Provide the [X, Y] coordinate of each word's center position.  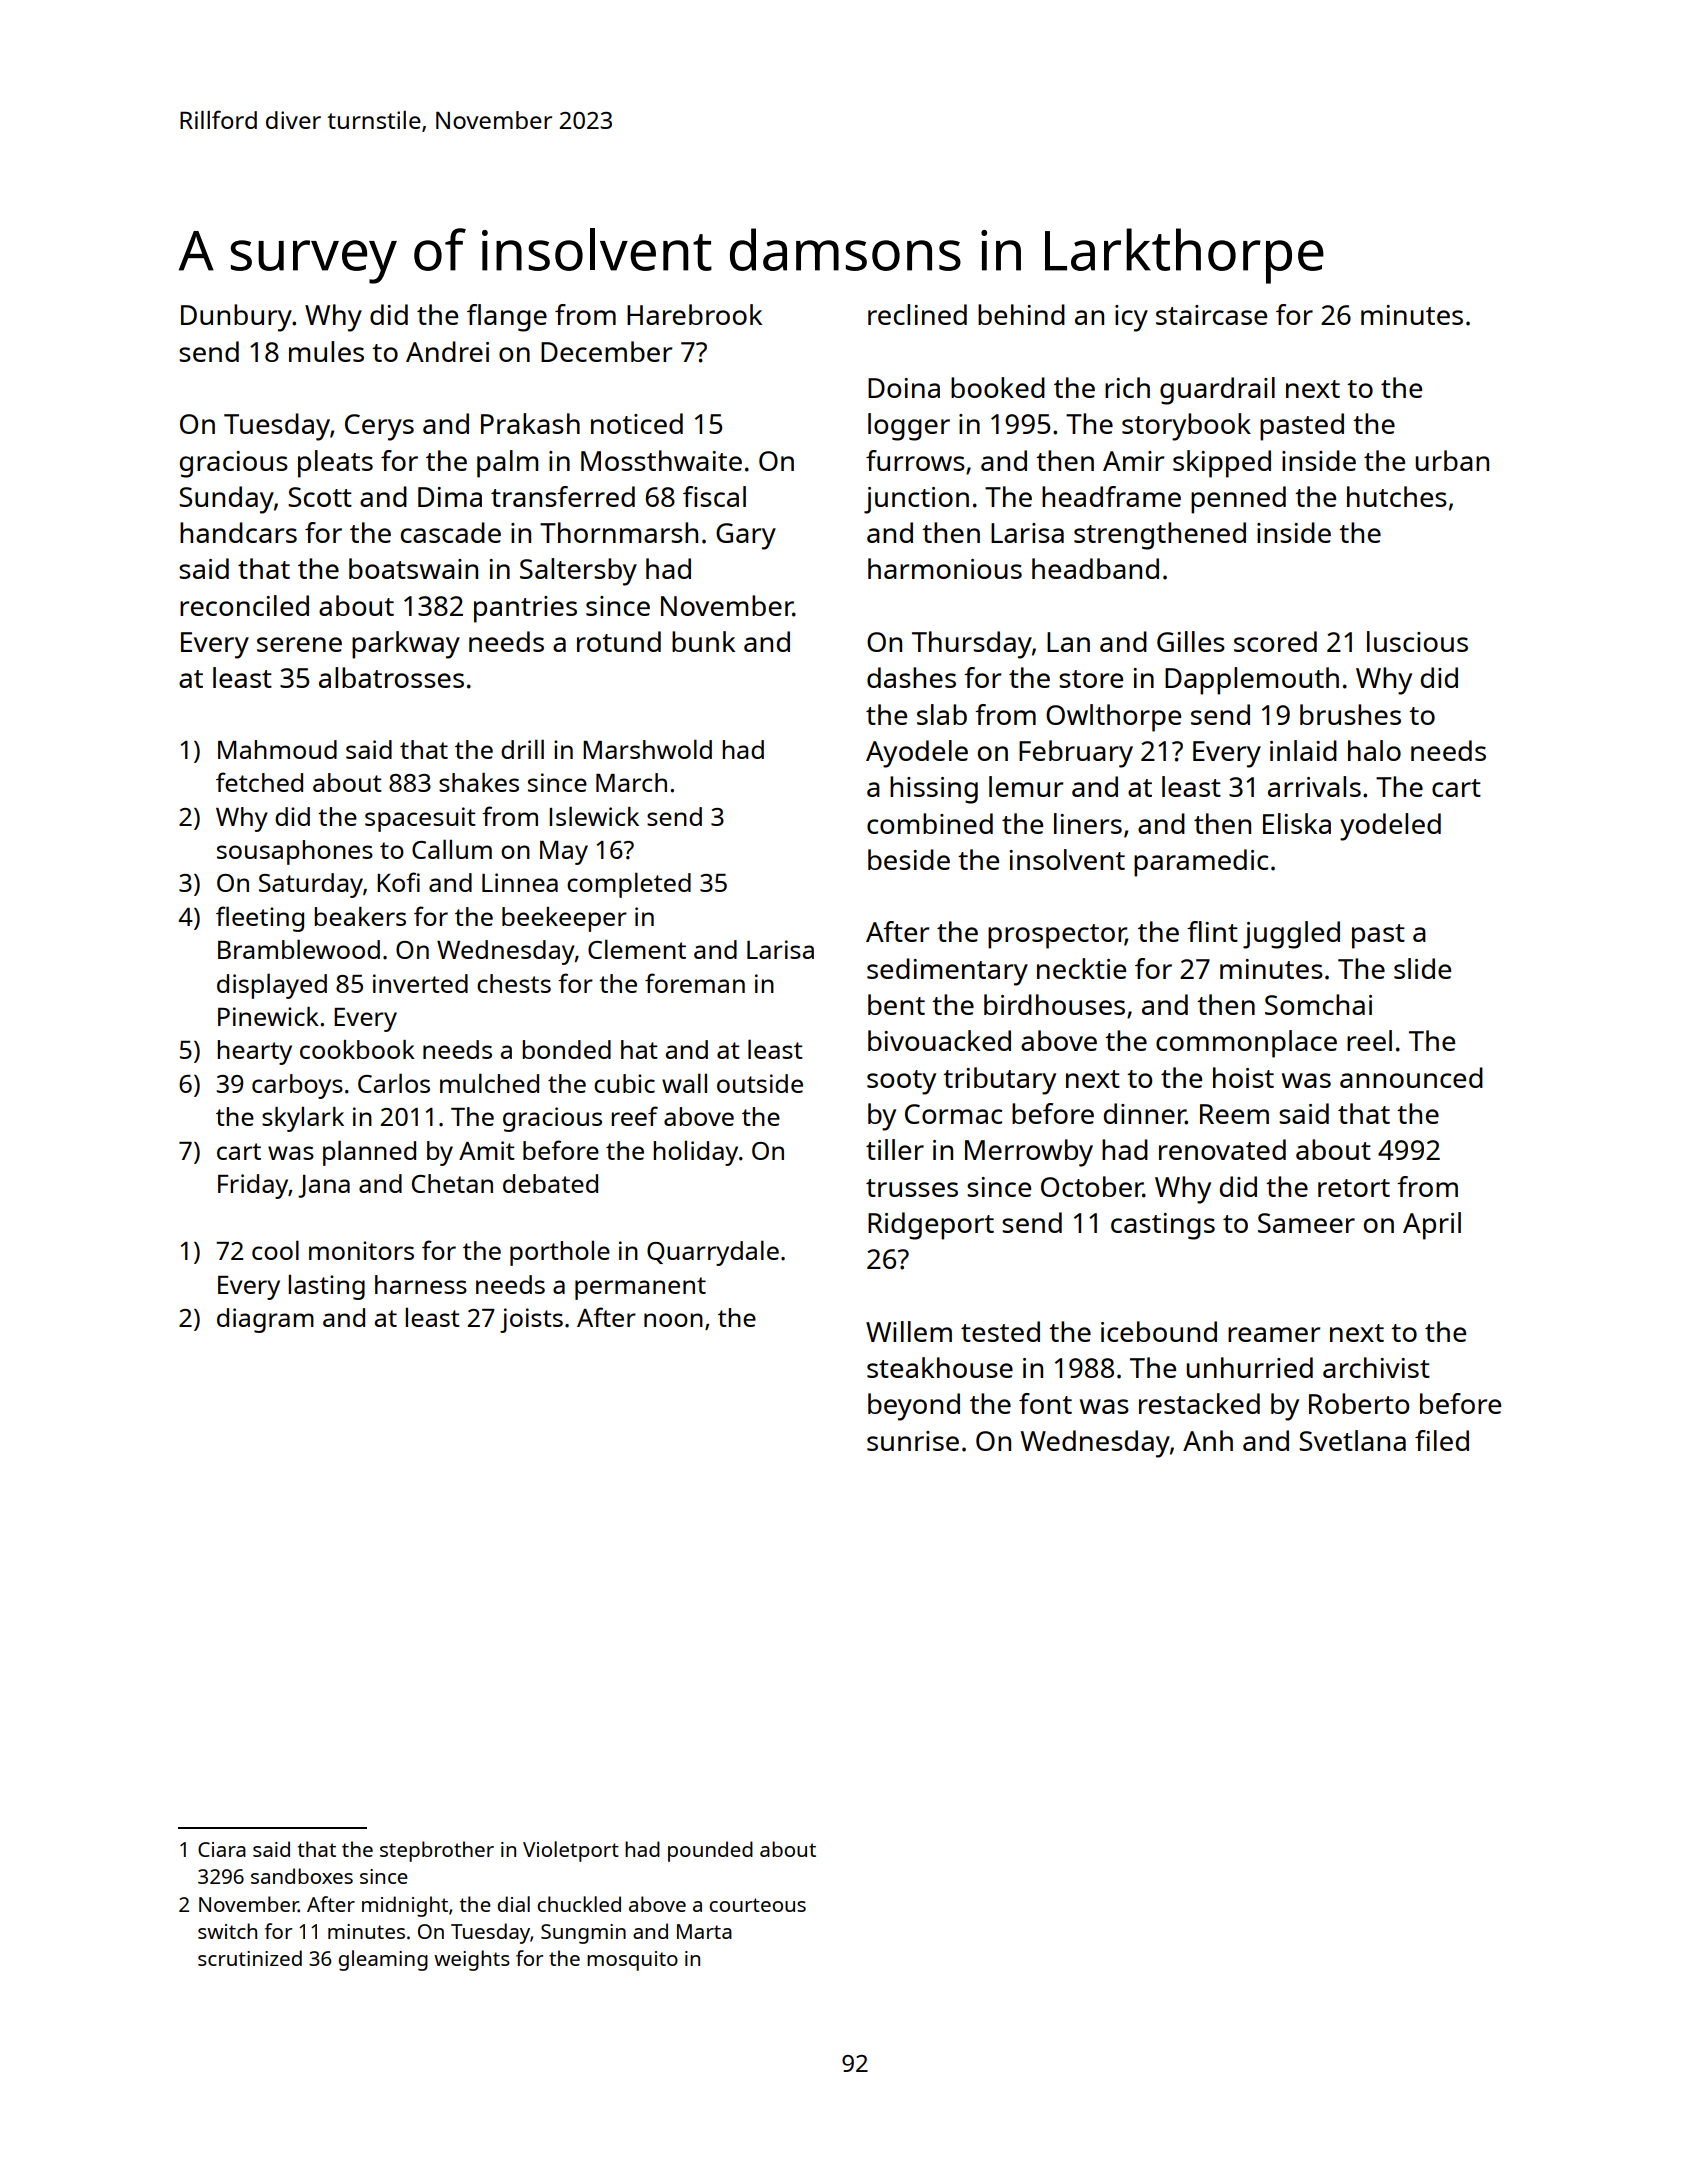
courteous [757, 1905]
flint [1212, 931]
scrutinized [250, 1958]
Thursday [972, 645]
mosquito [632, 1961]
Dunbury [236, 318]
